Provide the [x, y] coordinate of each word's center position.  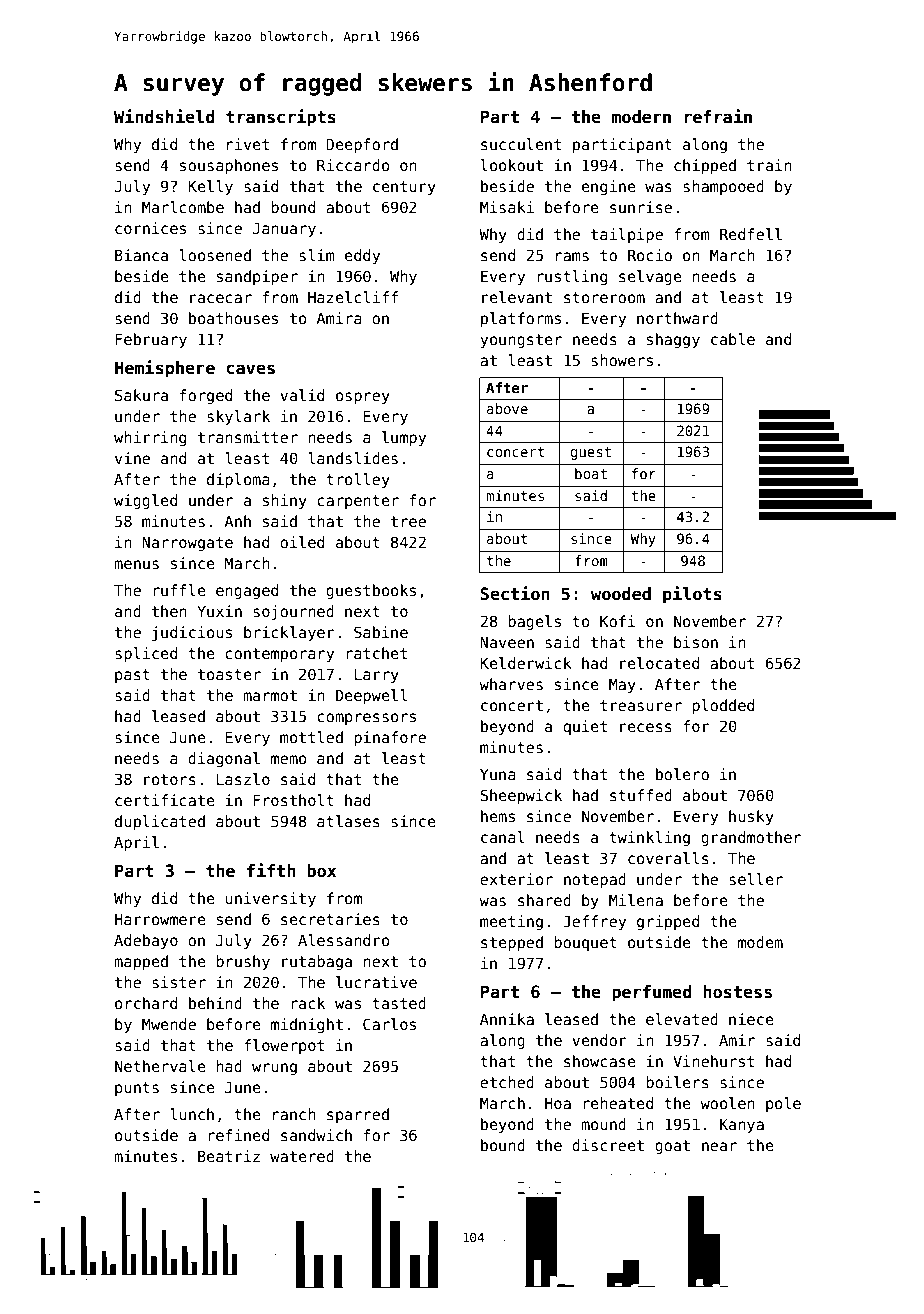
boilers [677, 1082]
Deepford [362, 145]
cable [733, 339]
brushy [243, 962]
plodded [723, 706]
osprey [363, 398]
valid [302, 395]
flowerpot [284, 1046]
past [132, 676]
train [769, 165]
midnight [307, 1025]
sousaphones [229, 166]
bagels [534, 622]
